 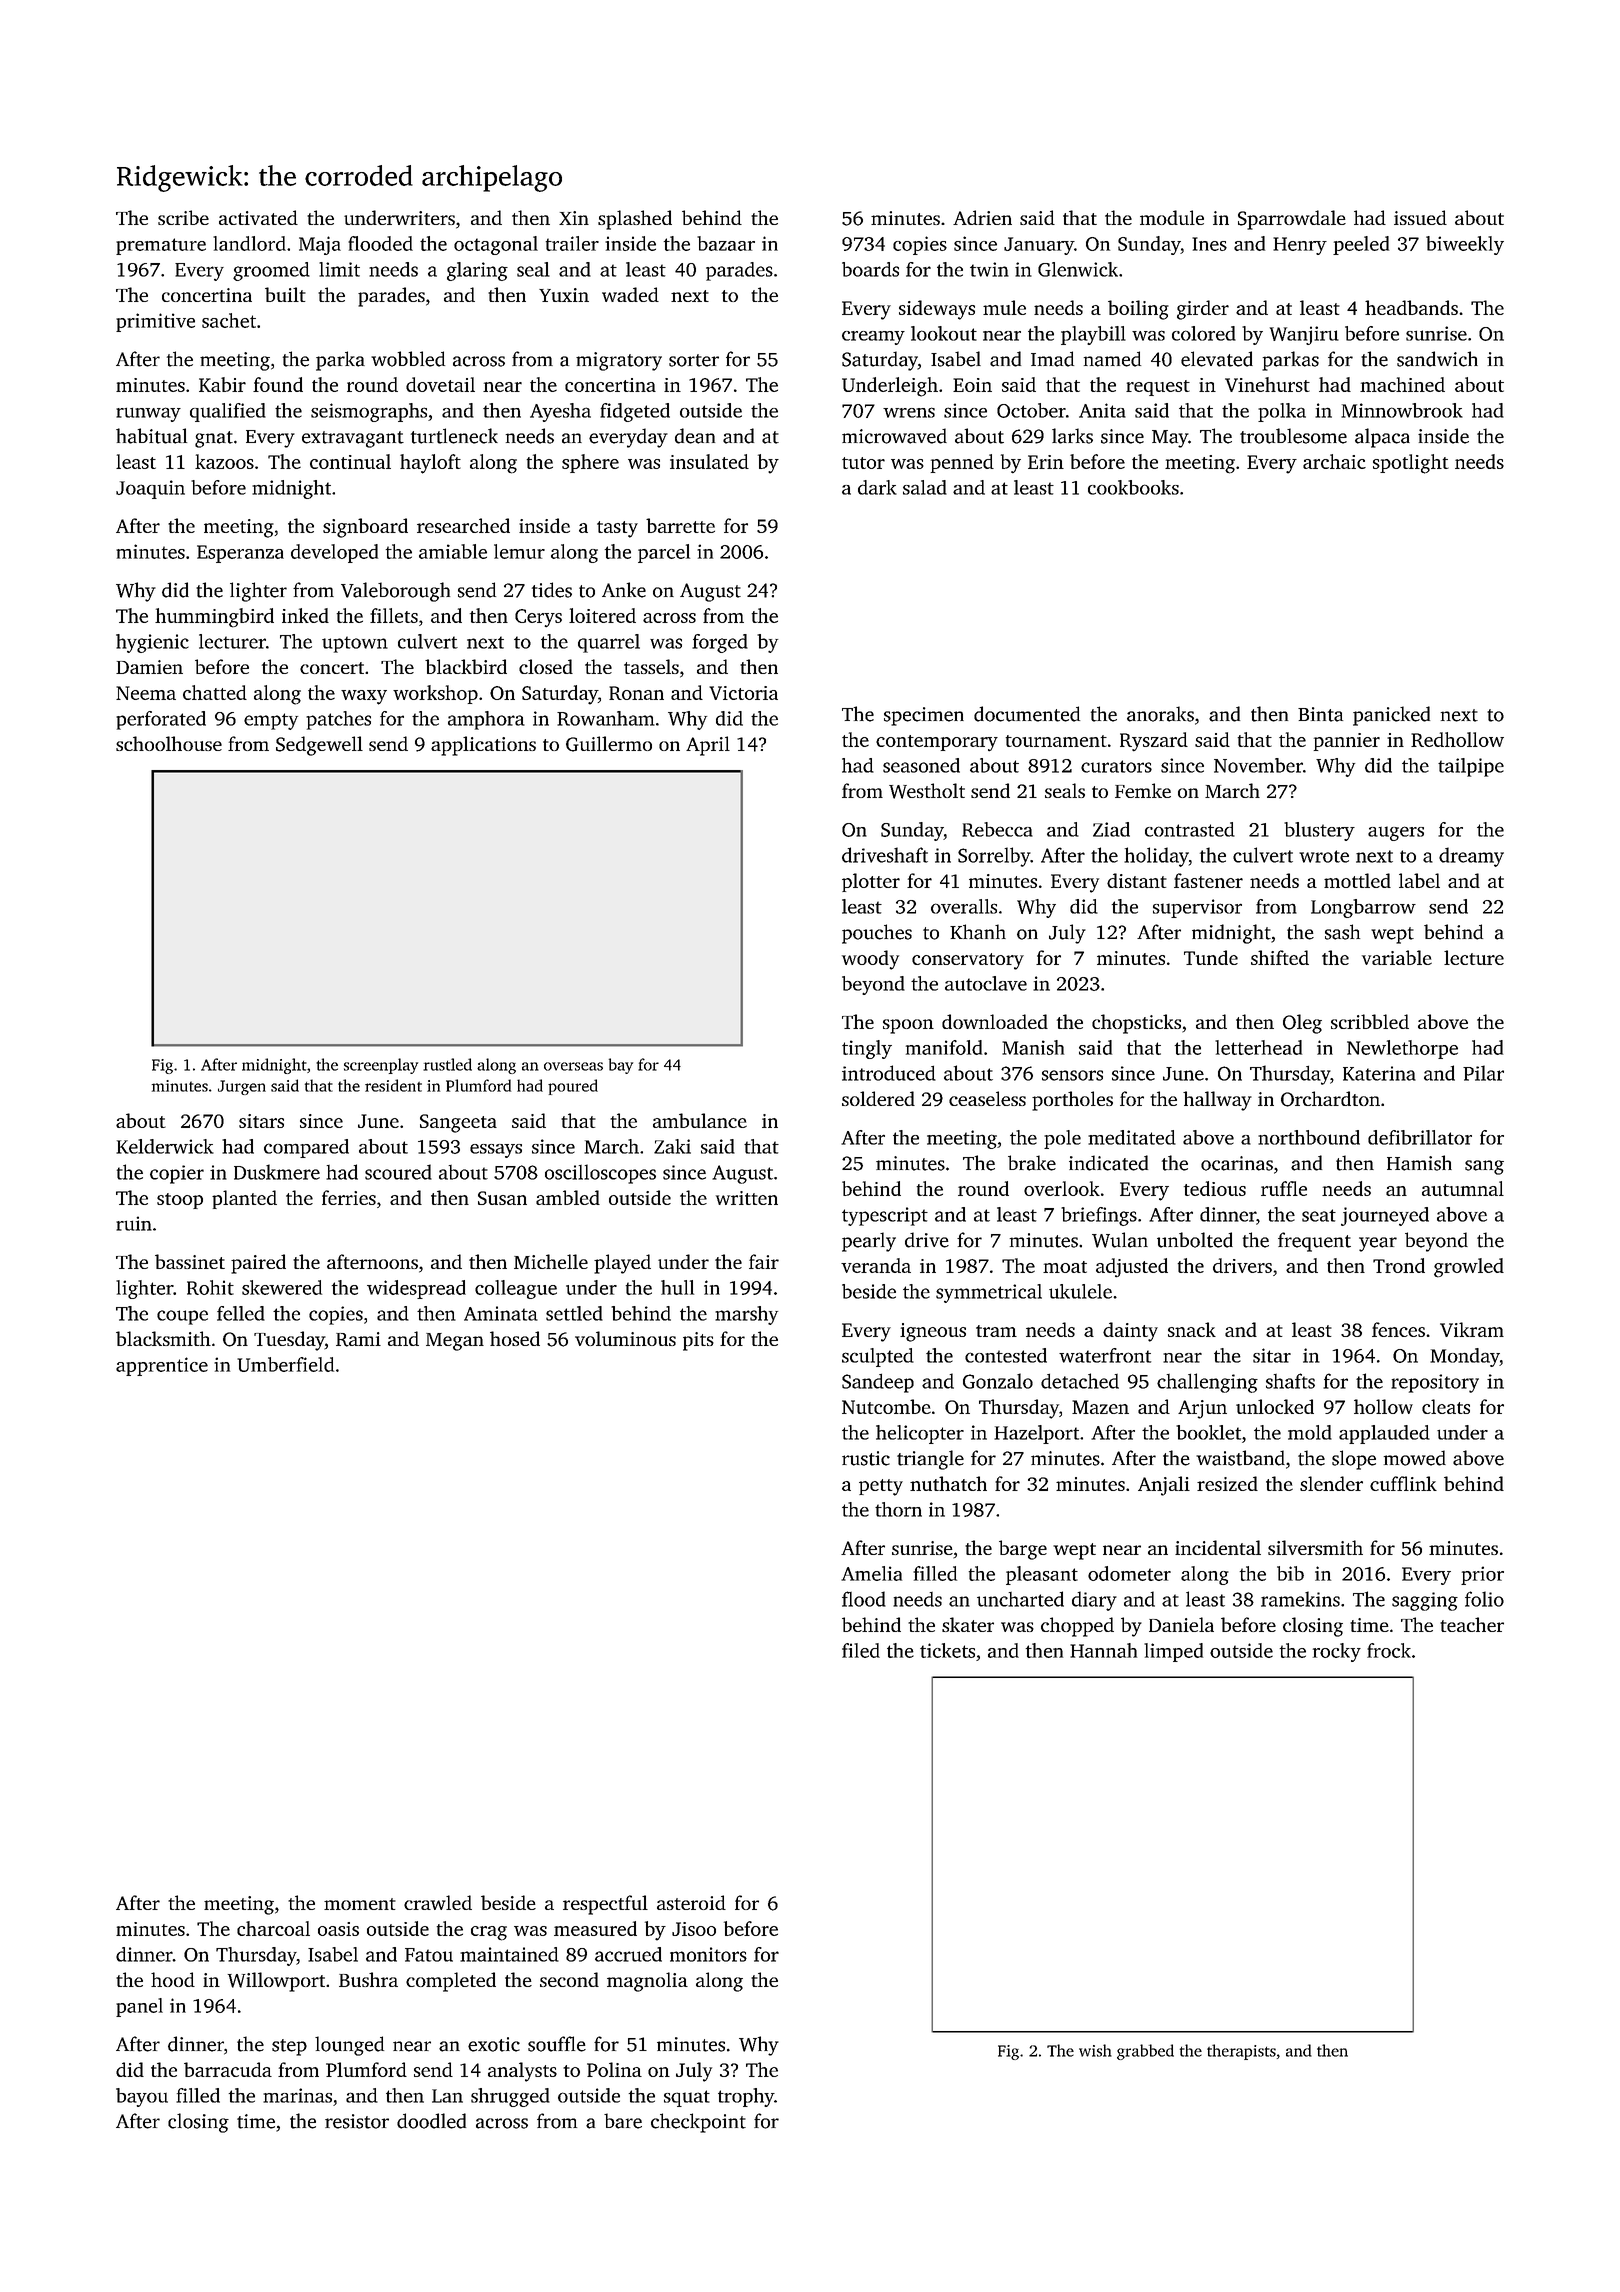 What do you see at coordinates (698, 2123) in the image?
I see `checkpoint` at bounding box center [698, 2123].
